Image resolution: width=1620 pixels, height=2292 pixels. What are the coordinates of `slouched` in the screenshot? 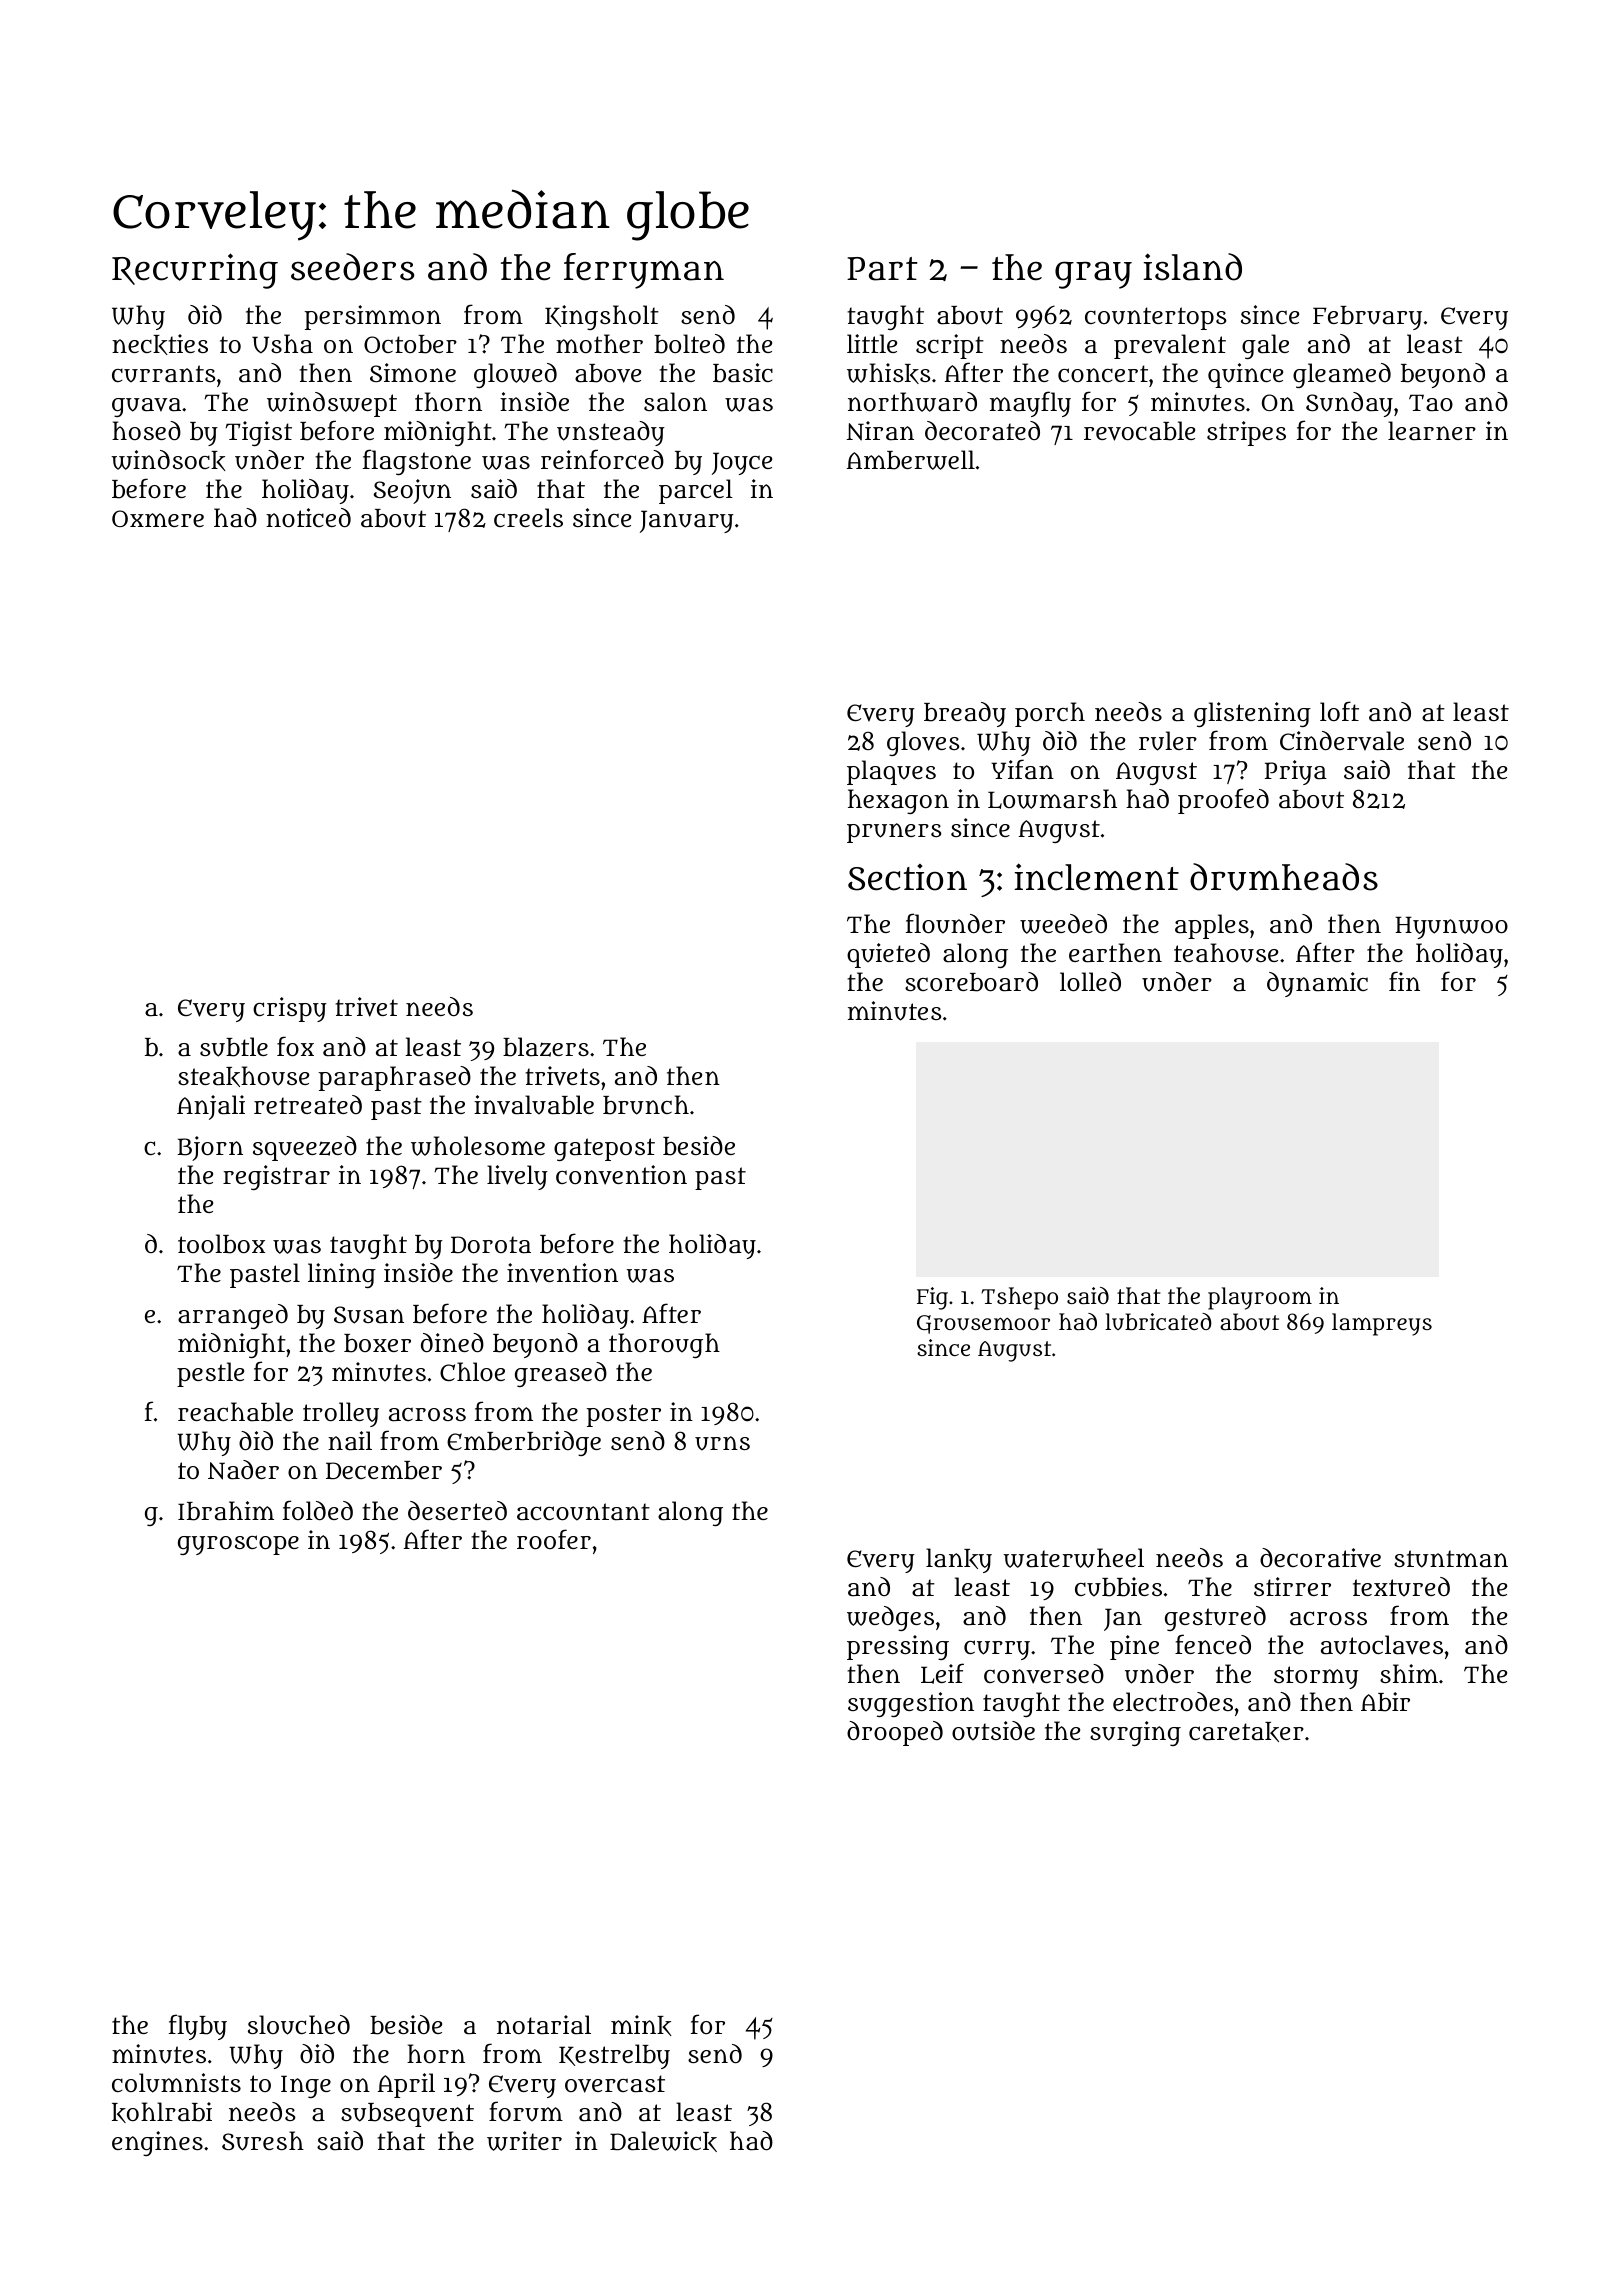 It's located at (299, 2025).
